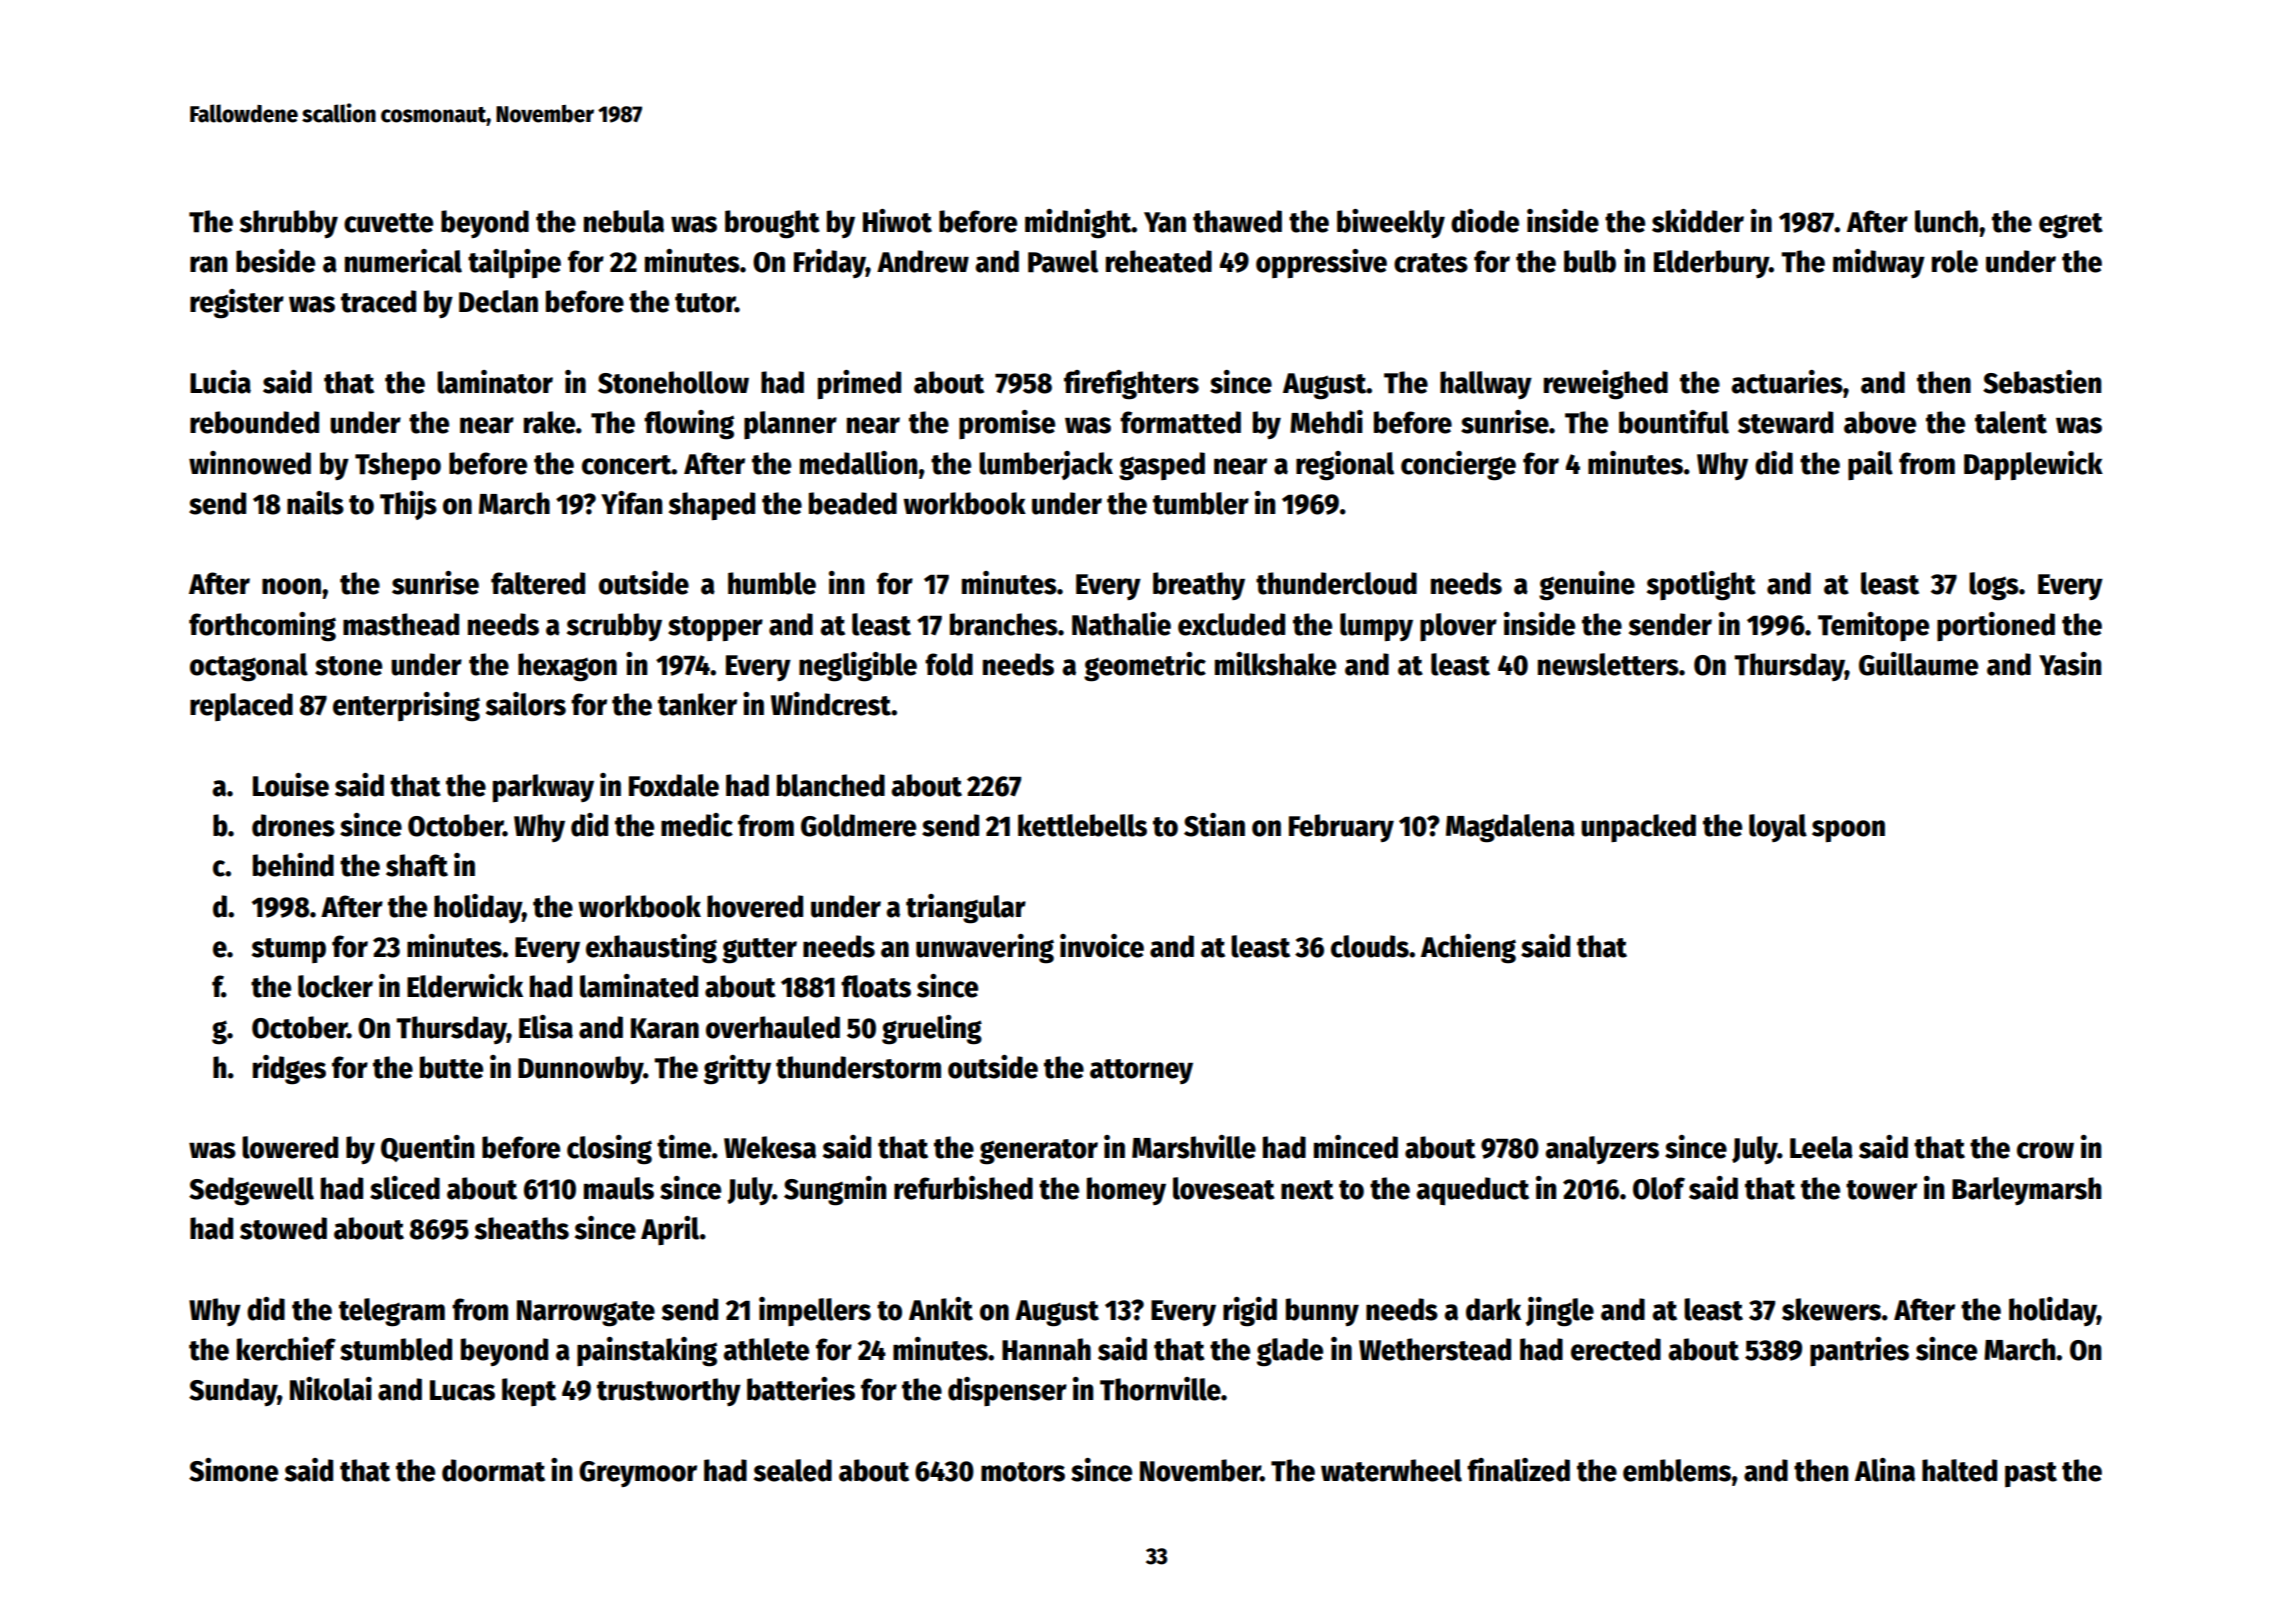 This image has width=2292, height=1620. I want to click on Declan, so click(498, 301).
